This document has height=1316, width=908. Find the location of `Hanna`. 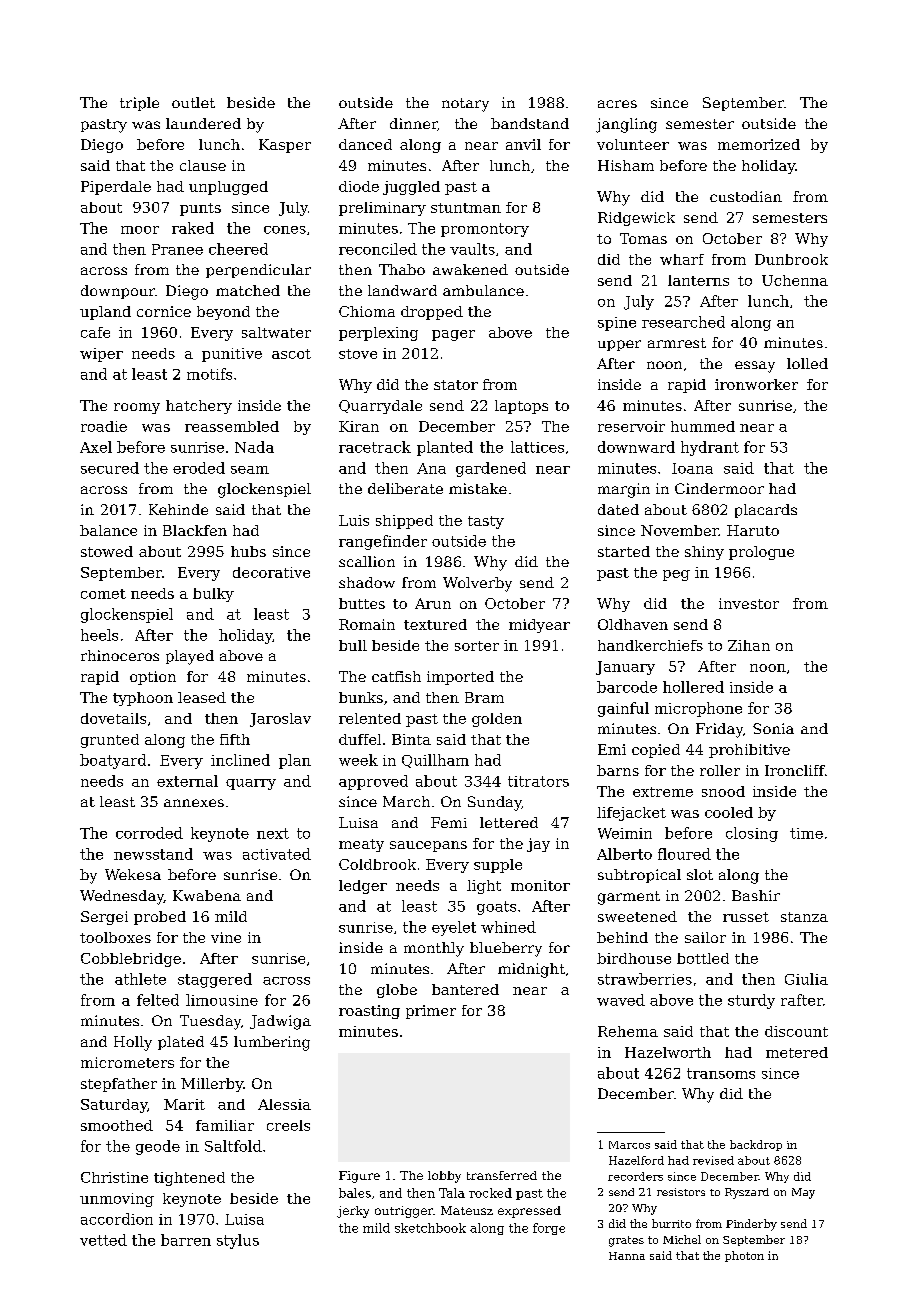

Hanna is located at coordinates (627, 1256).
